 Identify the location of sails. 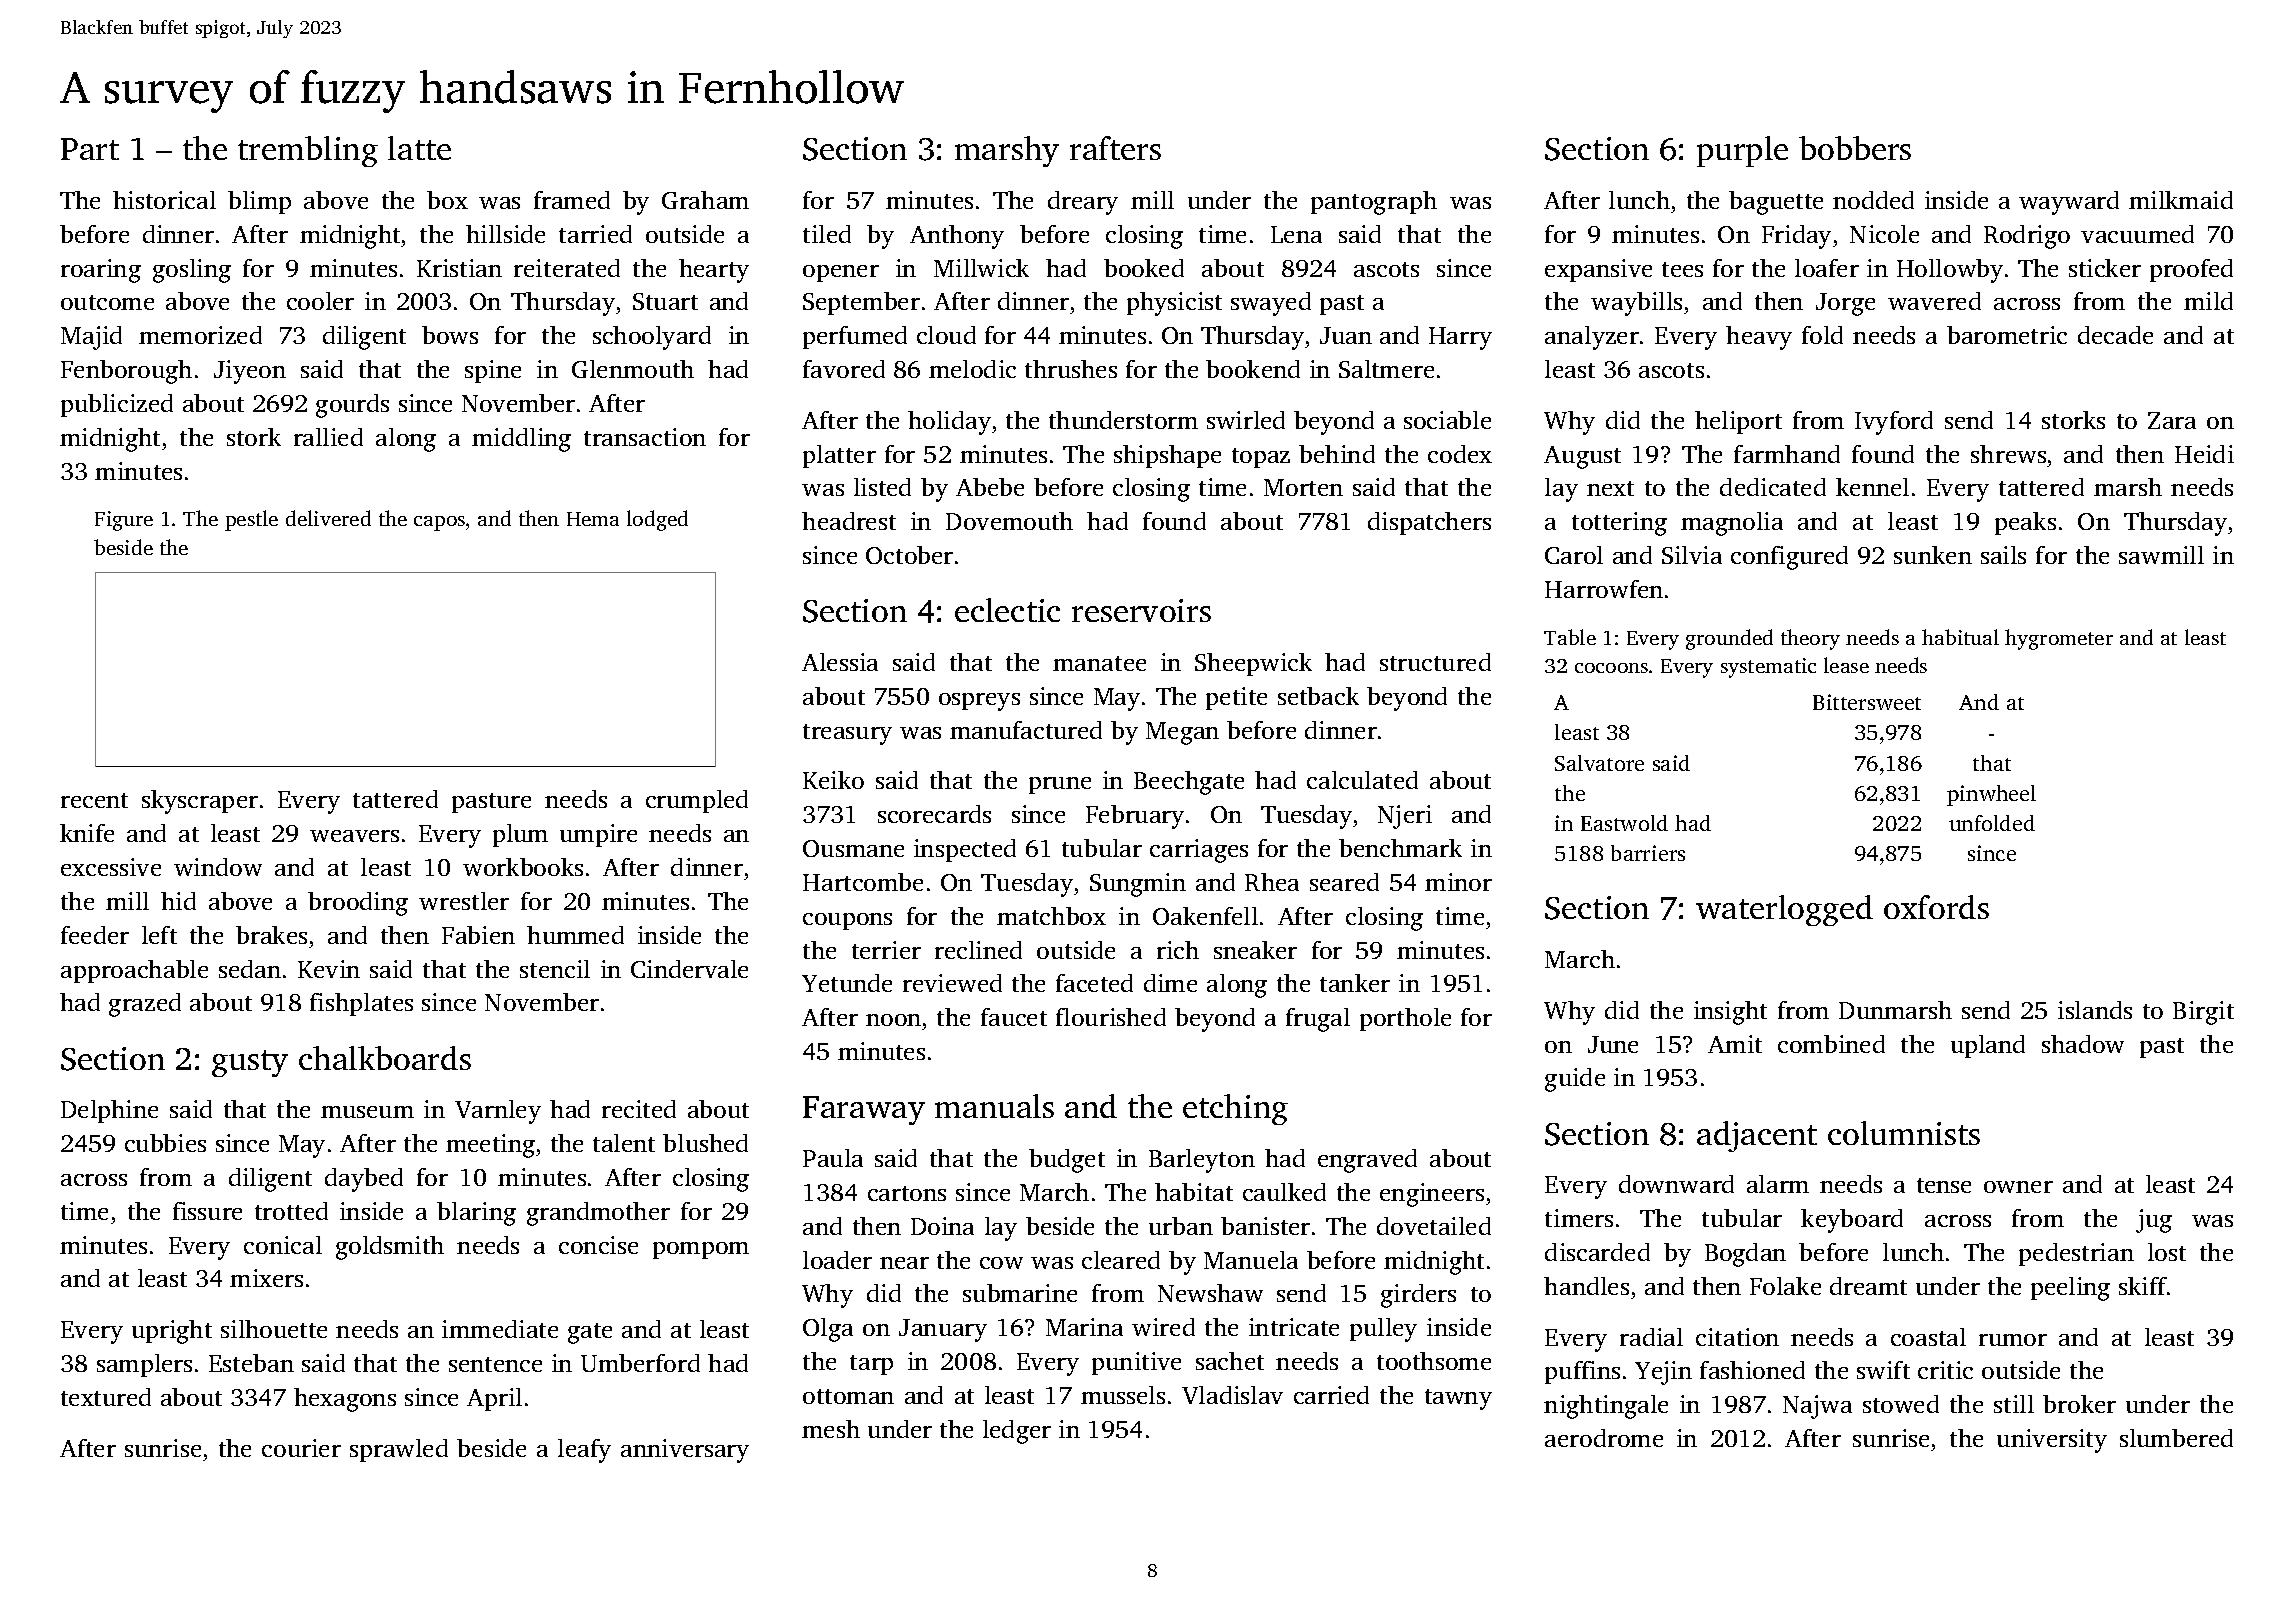
(2003, 555).
